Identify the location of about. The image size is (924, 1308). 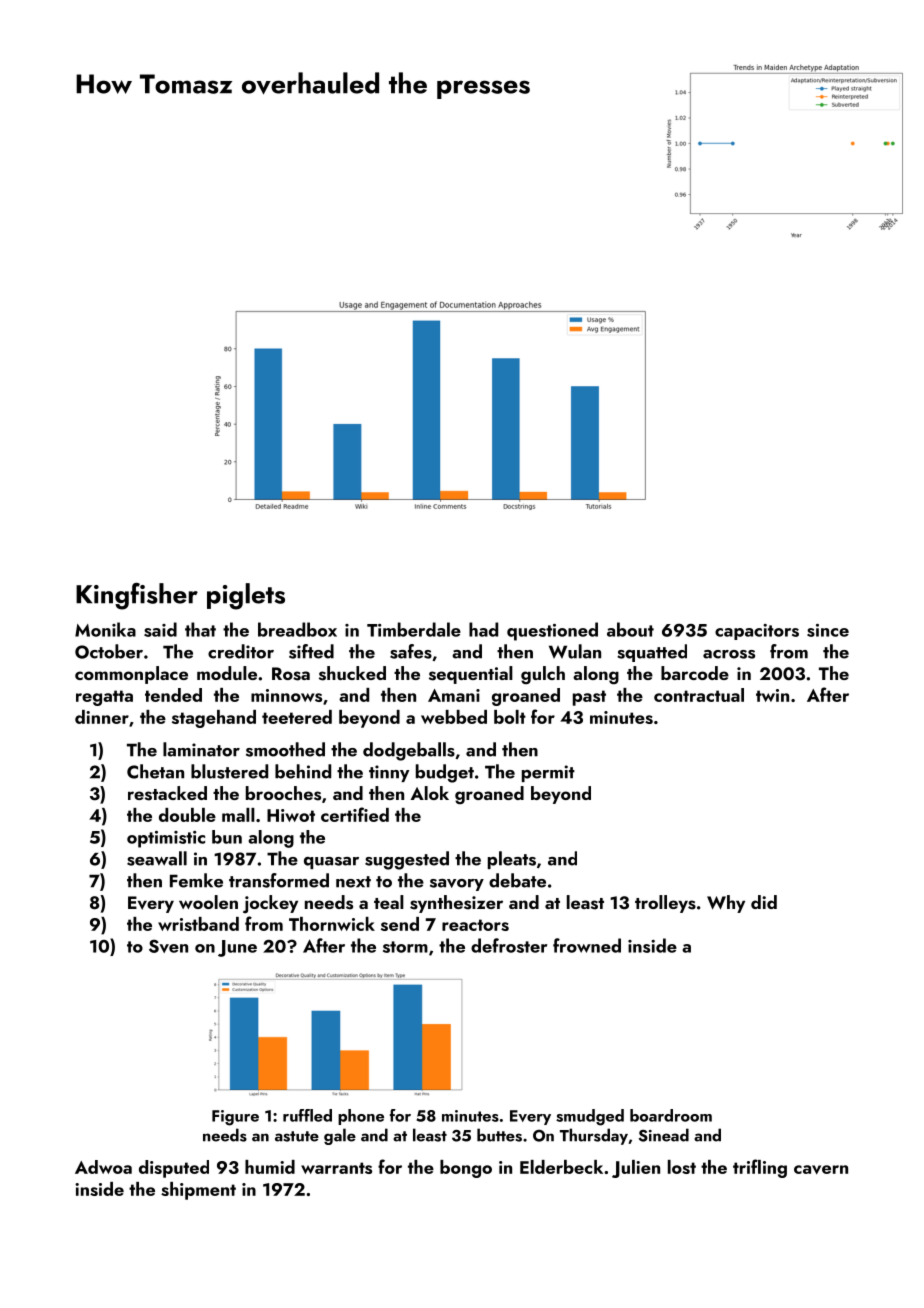
(630, 629).
